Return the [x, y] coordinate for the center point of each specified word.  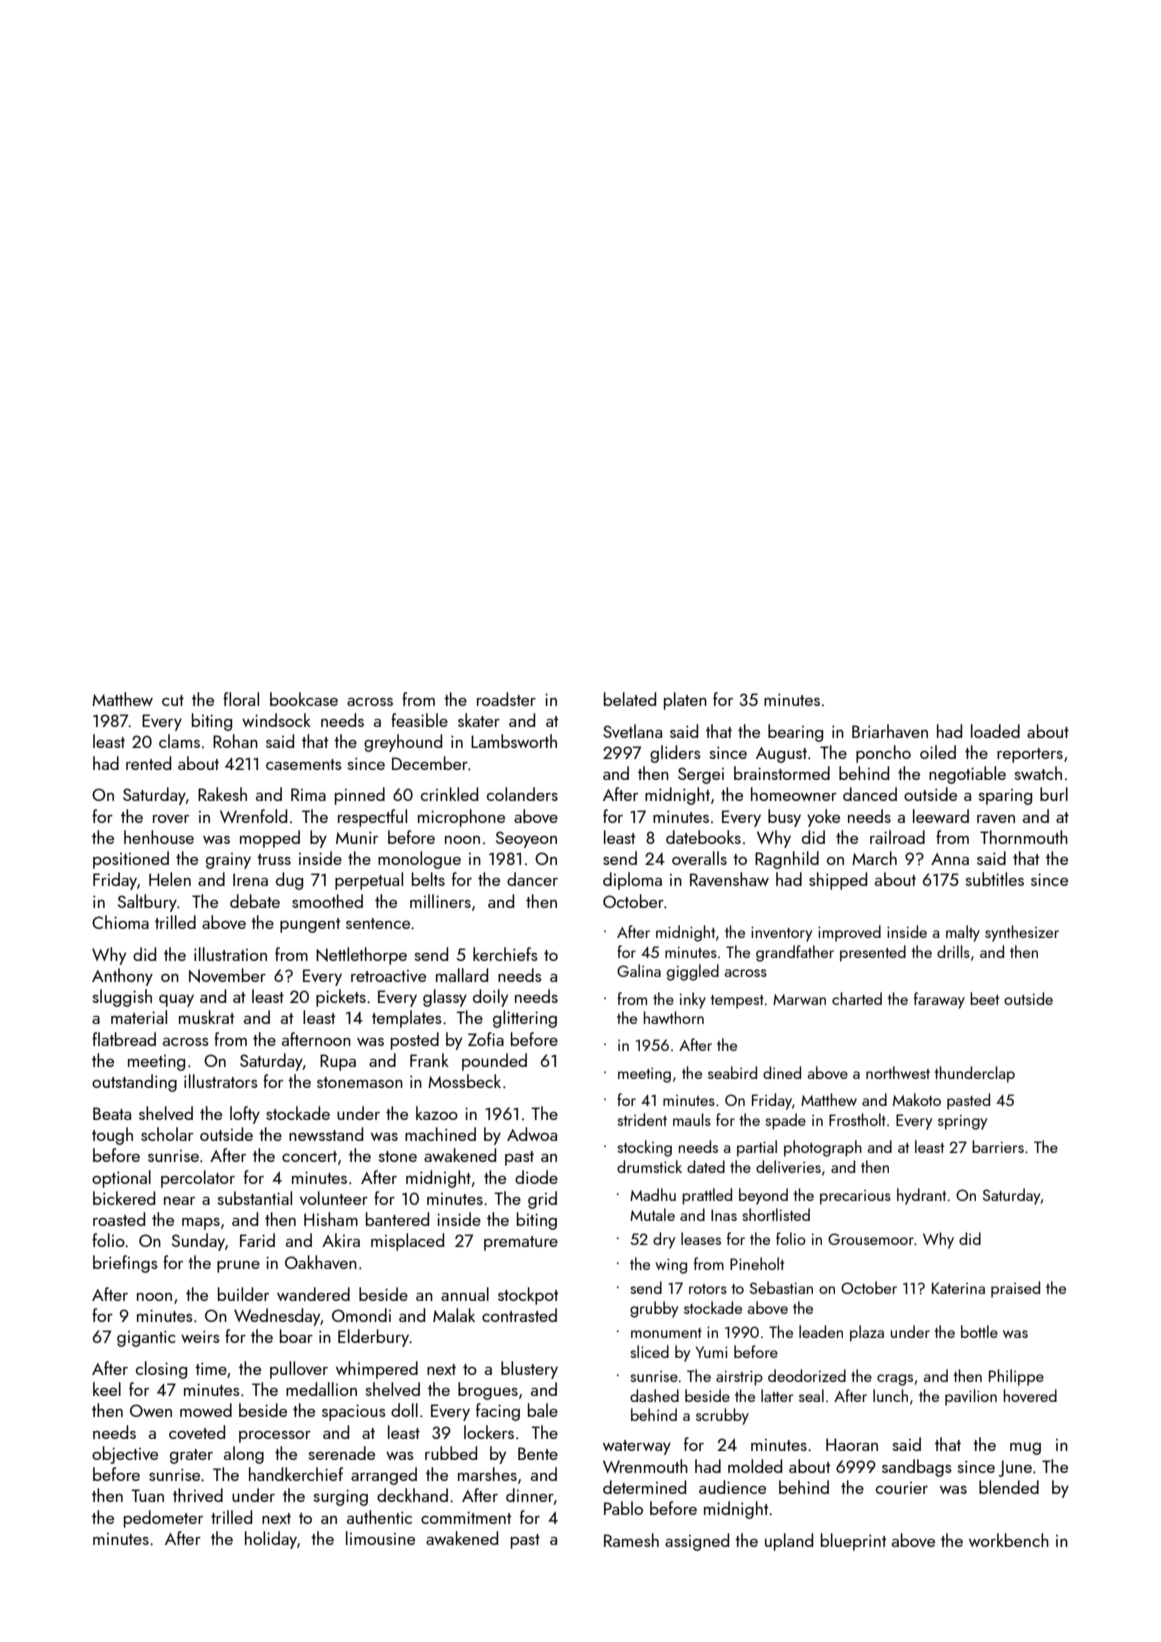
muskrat [206, 1017]
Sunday [198, 1242]
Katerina [958, 1288]
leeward [941, 816]
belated [630, 699]
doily [490, 998]
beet [984, 998]
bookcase [304, 699]
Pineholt [757, 1263]
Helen [170, 879]
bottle [979, 1331]
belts [428, 879]
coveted [197, 1432]
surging [341, 1497]
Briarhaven [890, 731]
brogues [488, 1391]
